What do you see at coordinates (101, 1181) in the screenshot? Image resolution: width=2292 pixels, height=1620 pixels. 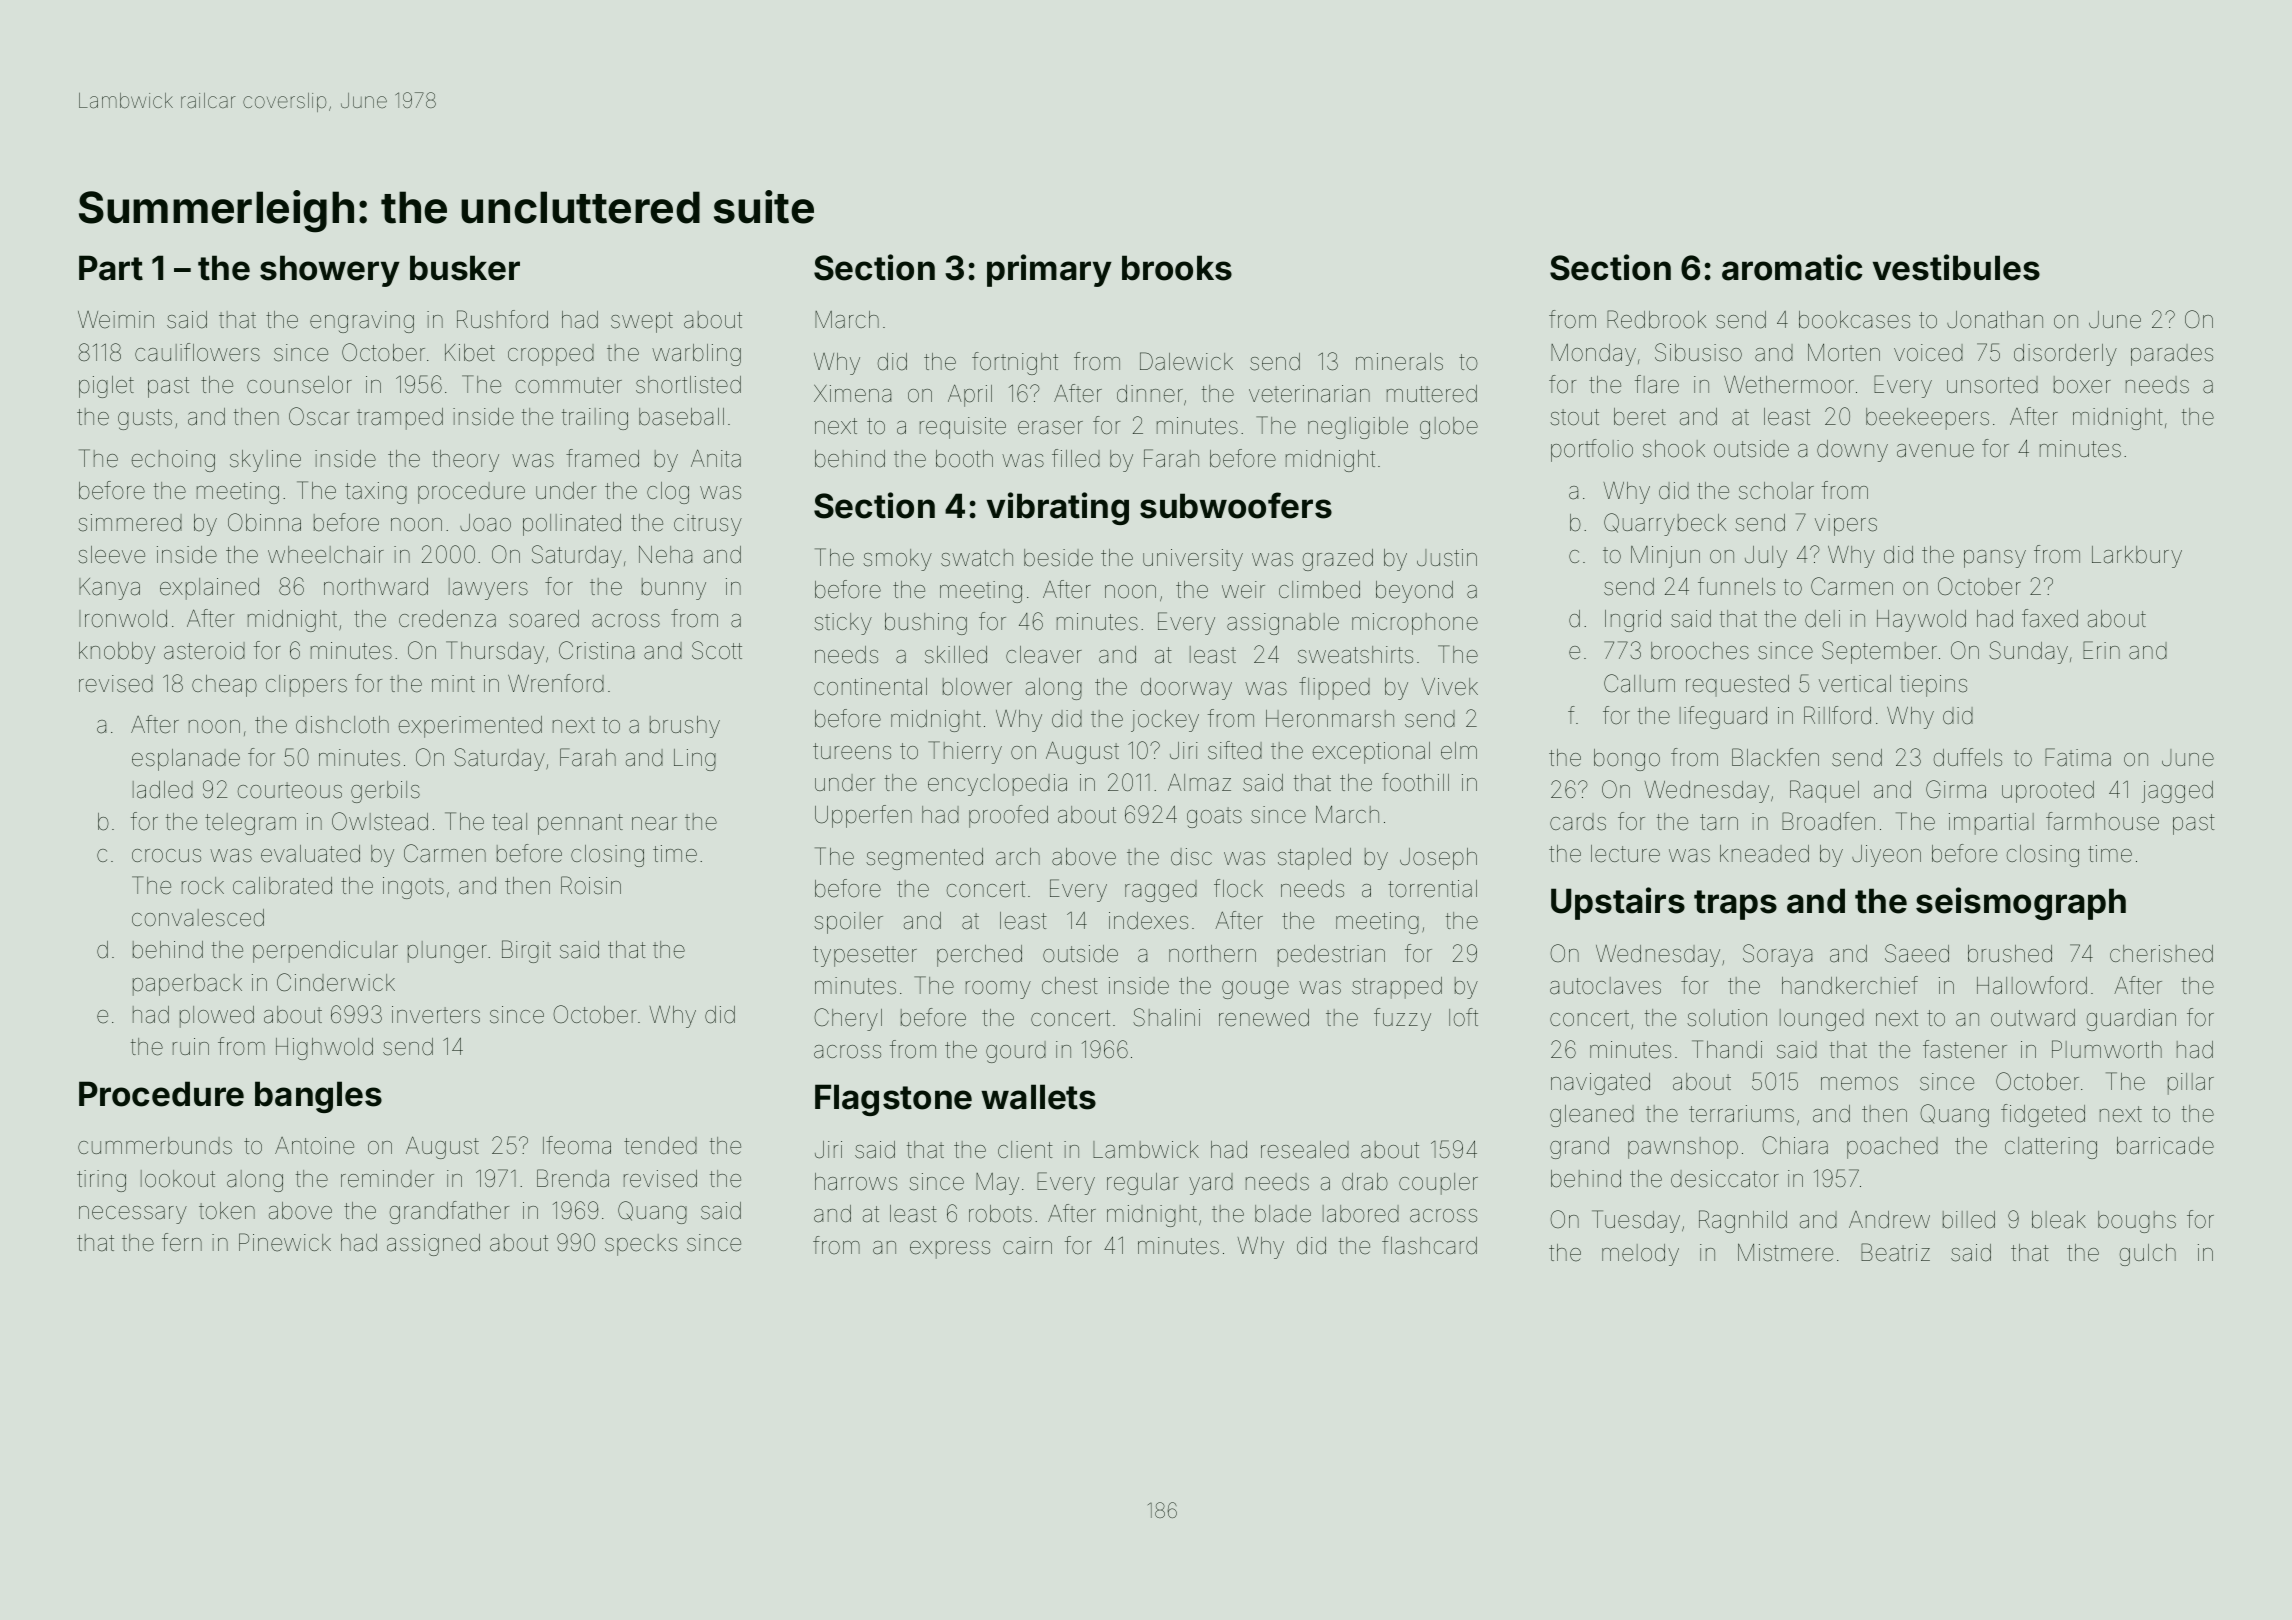 I see `tiring` at bounding box center [101, 1181].
